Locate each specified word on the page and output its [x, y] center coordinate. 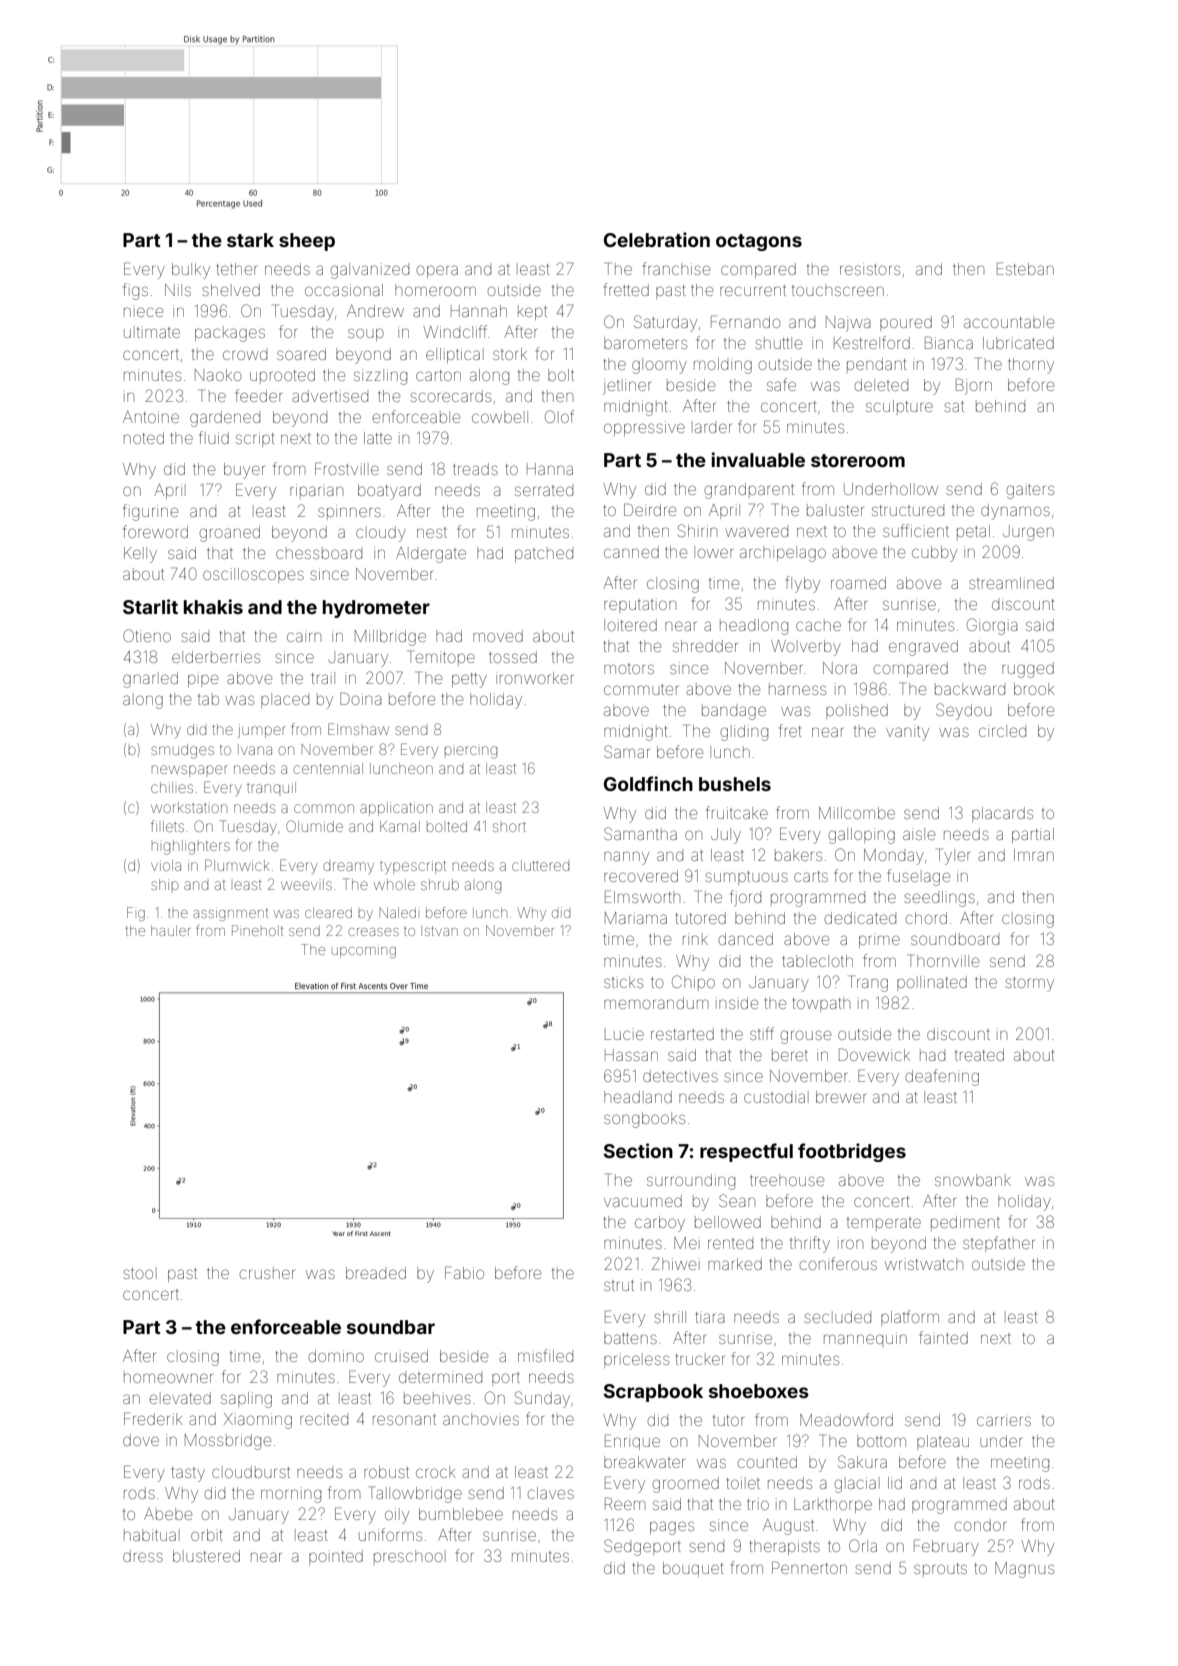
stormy [1029, 984]
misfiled [545, 1355]
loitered [630, 625]
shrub [440, 884]
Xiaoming [258, 1421]
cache [818, 625]
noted [144, 438]
